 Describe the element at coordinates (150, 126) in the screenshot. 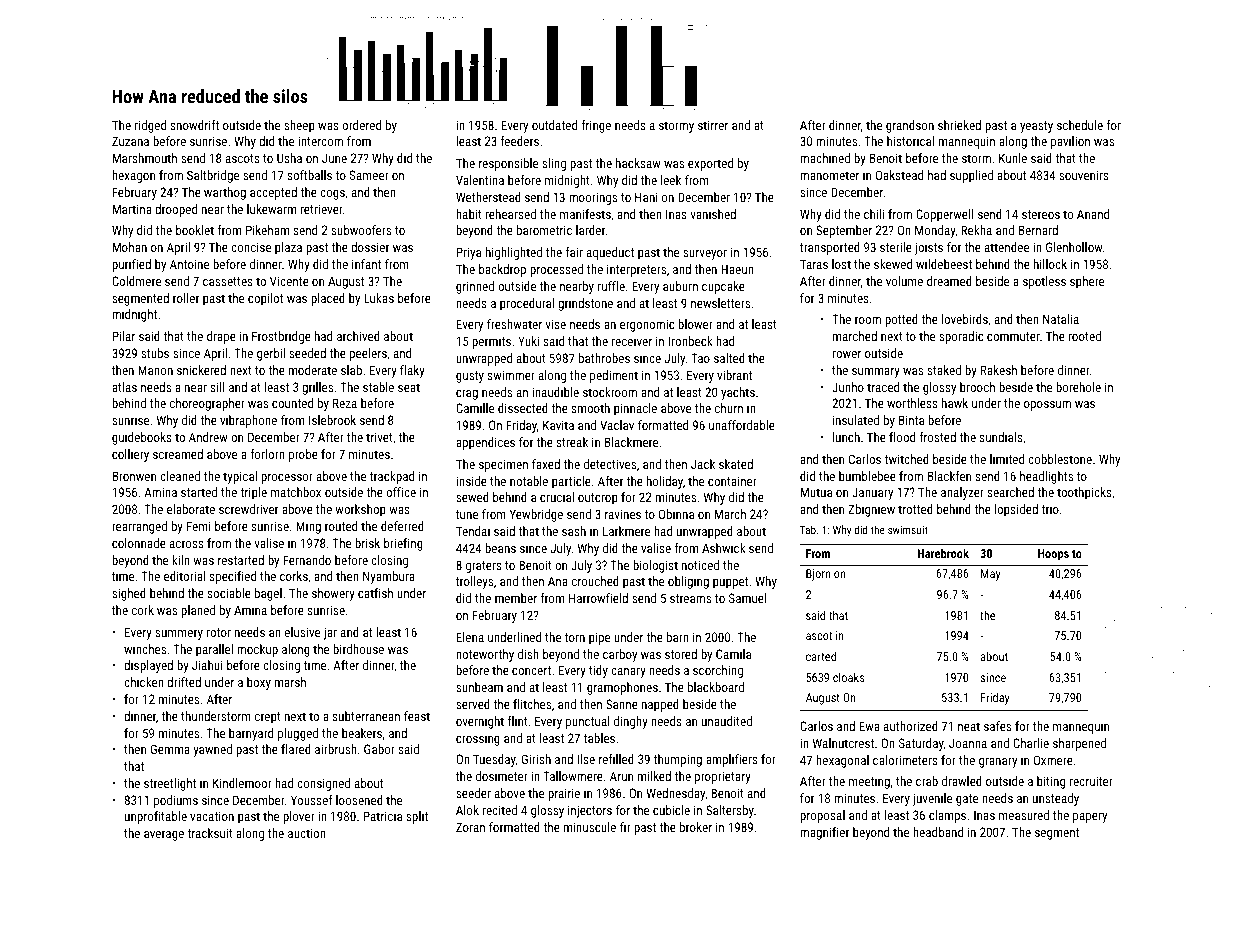

I see `ridged` at that location.
